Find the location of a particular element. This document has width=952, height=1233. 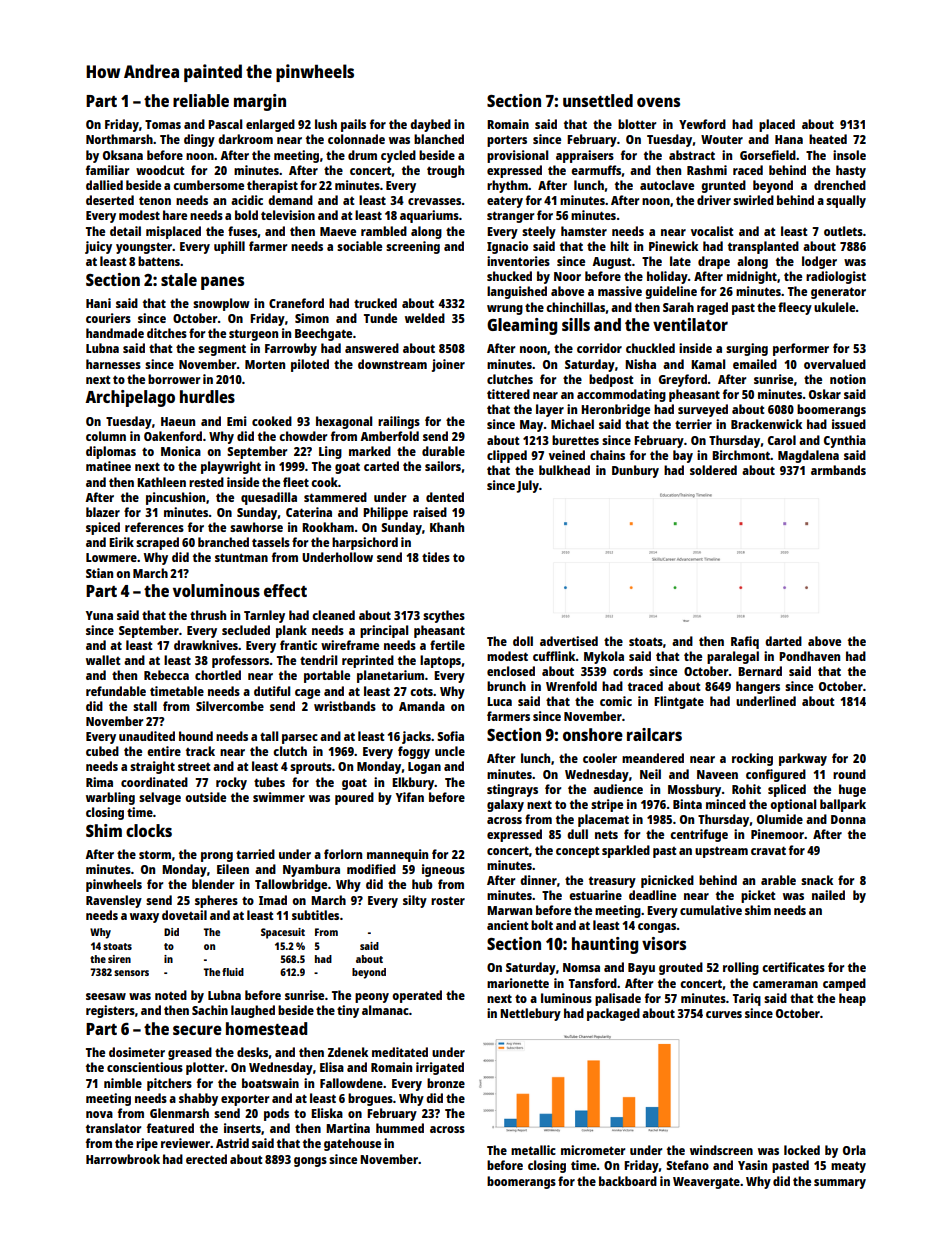

trucked is located at coordinates (375, 303).
